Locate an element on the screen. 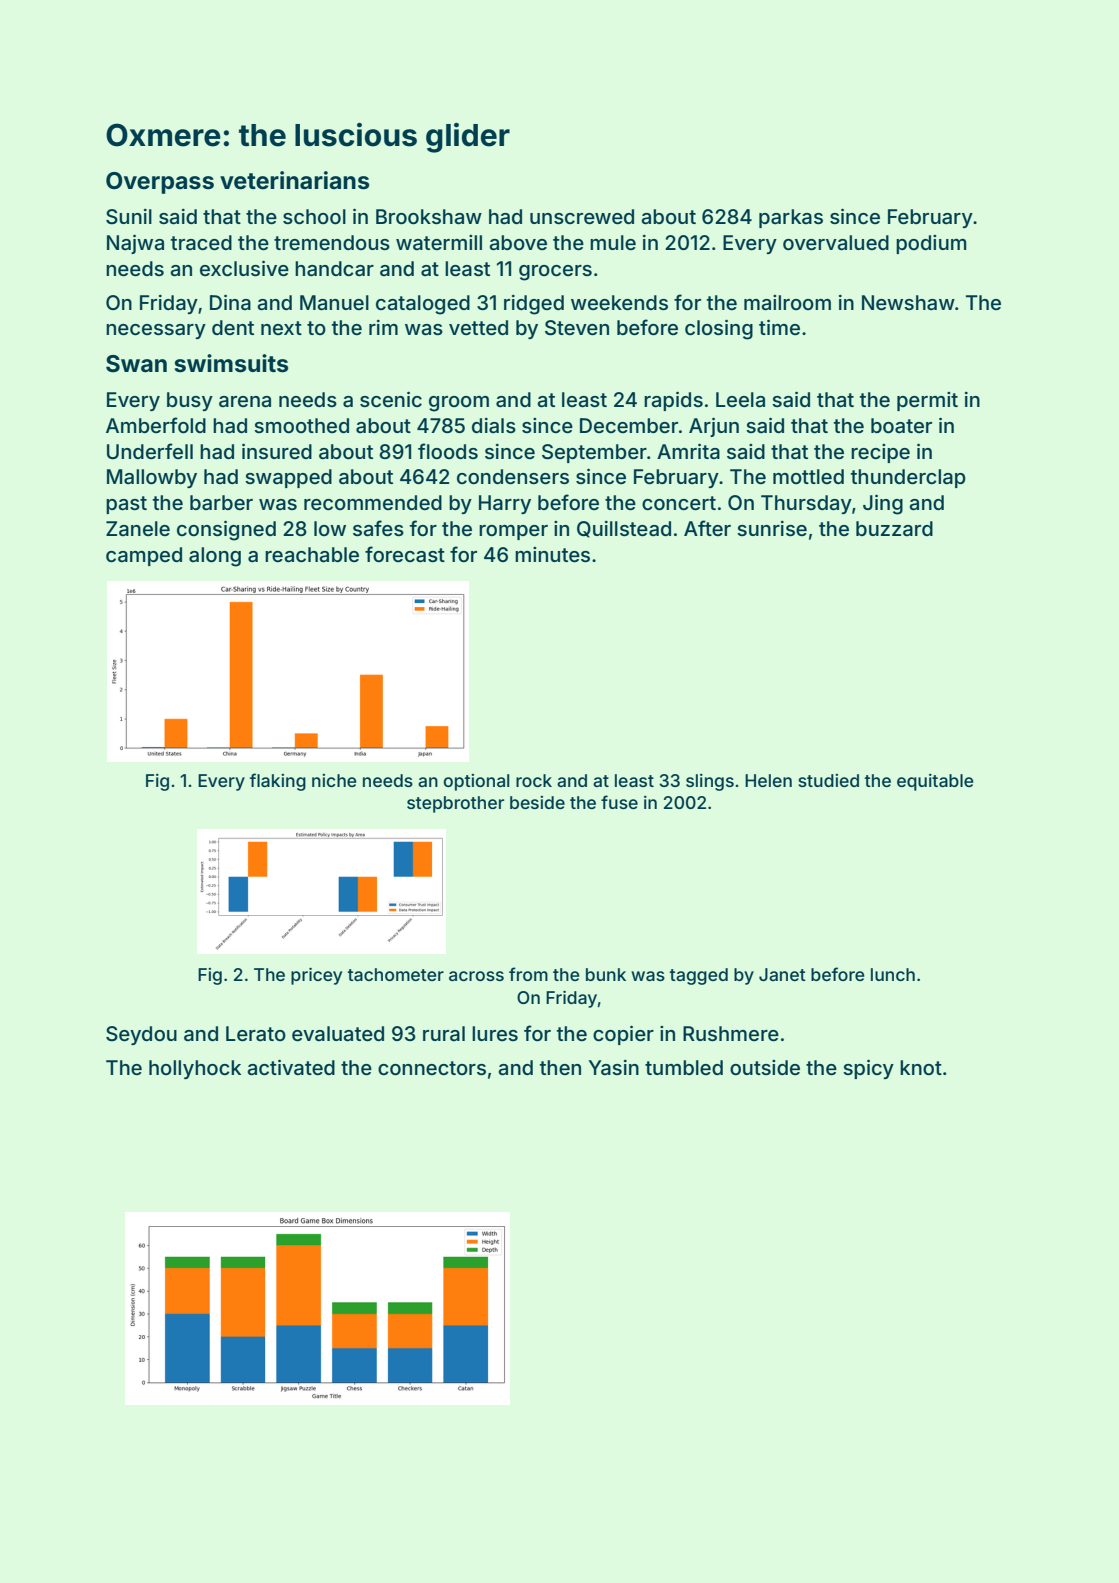  studied is located at coordinates (828, 780).
